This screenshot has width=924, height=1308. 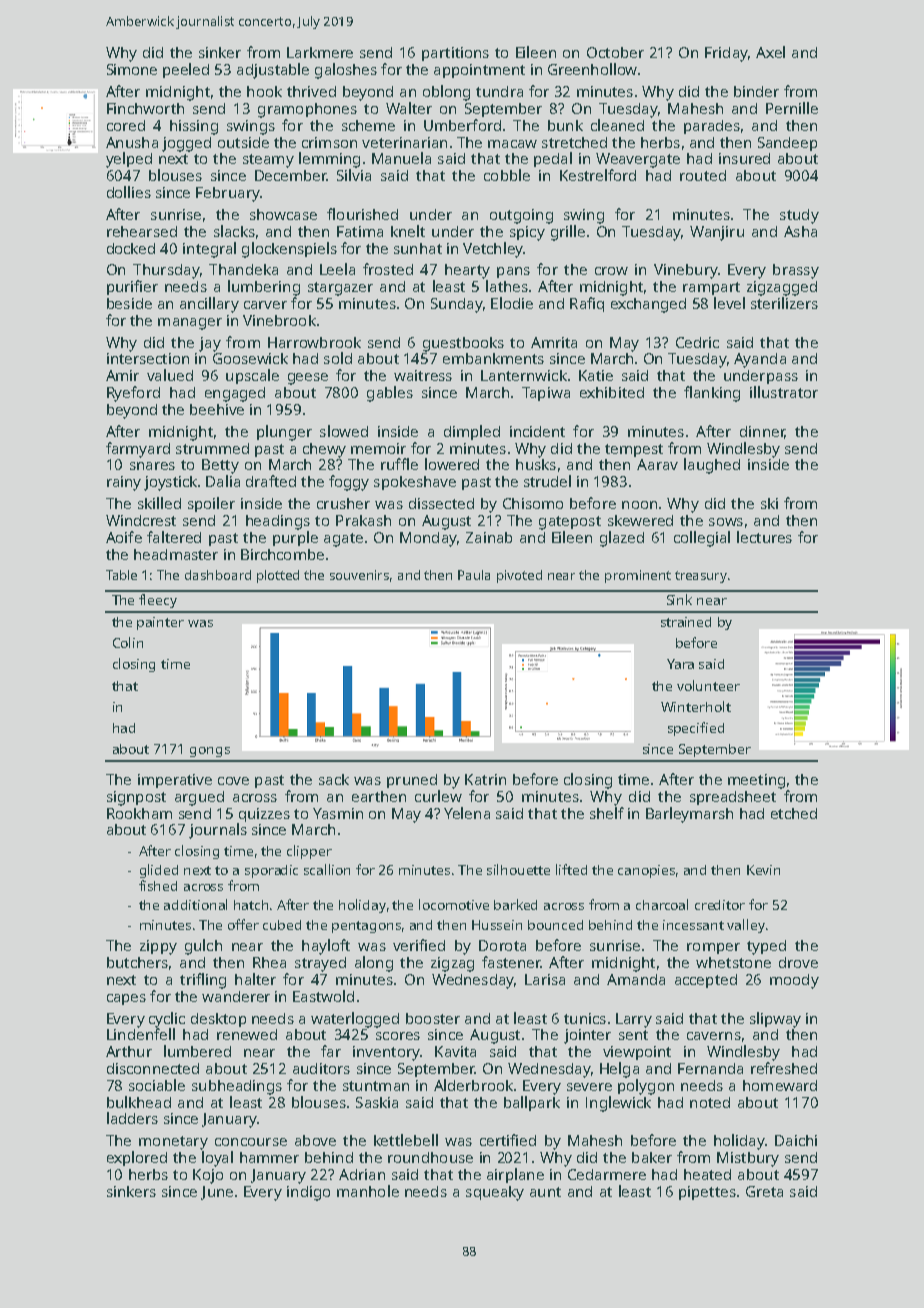 I want to click on flanking, so click(x=712, y=394).
